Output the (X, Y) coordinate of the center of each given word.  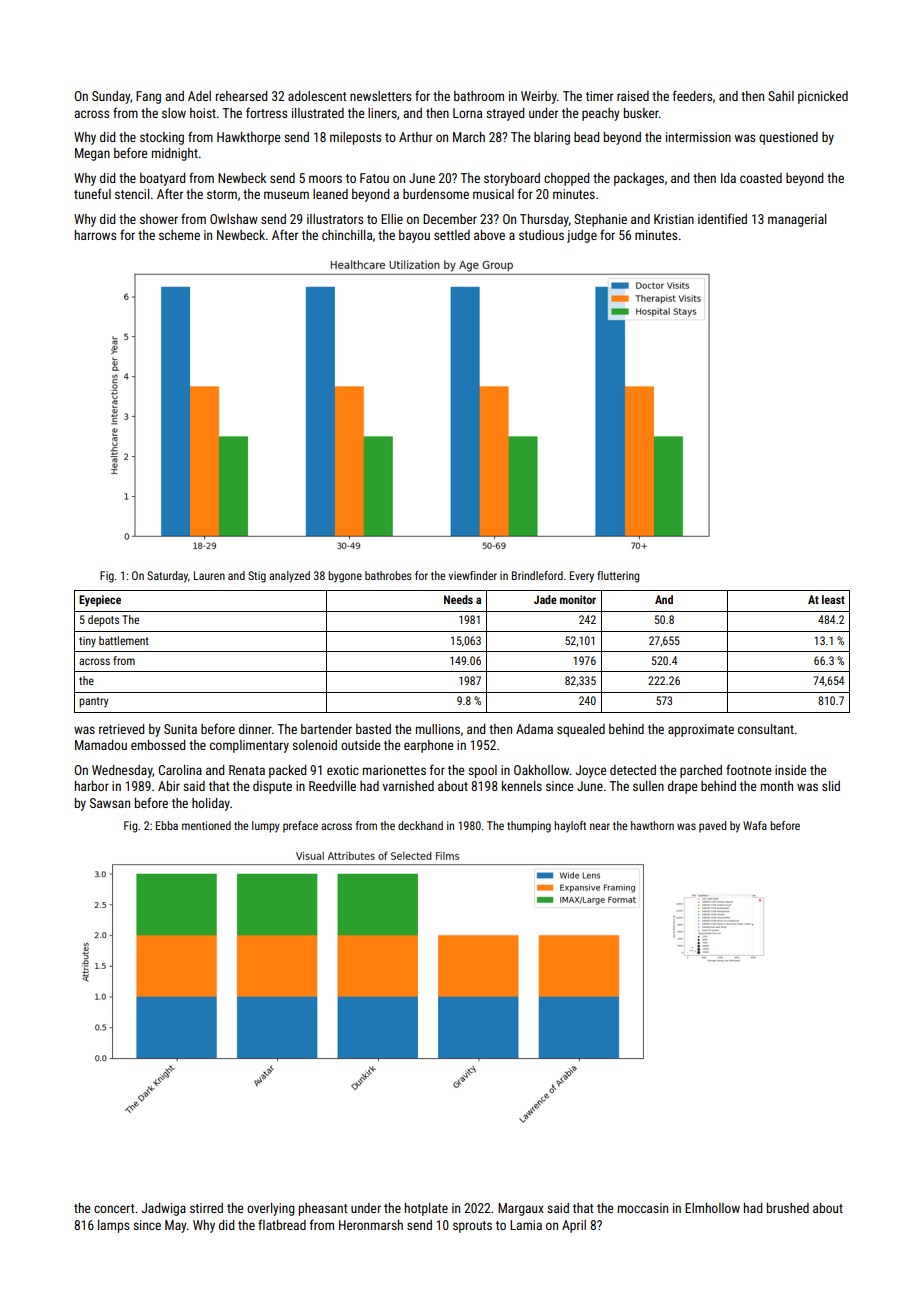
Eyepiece (100, 601)
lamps (113, 1226)
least (833, 599)
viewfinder (473, 575)
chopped (566, 179)
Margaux (521, 1209)
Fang (148, 97)
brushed (788, 1208)
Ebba (167, 825)
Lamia (526, 1225)
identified (722, 218)
